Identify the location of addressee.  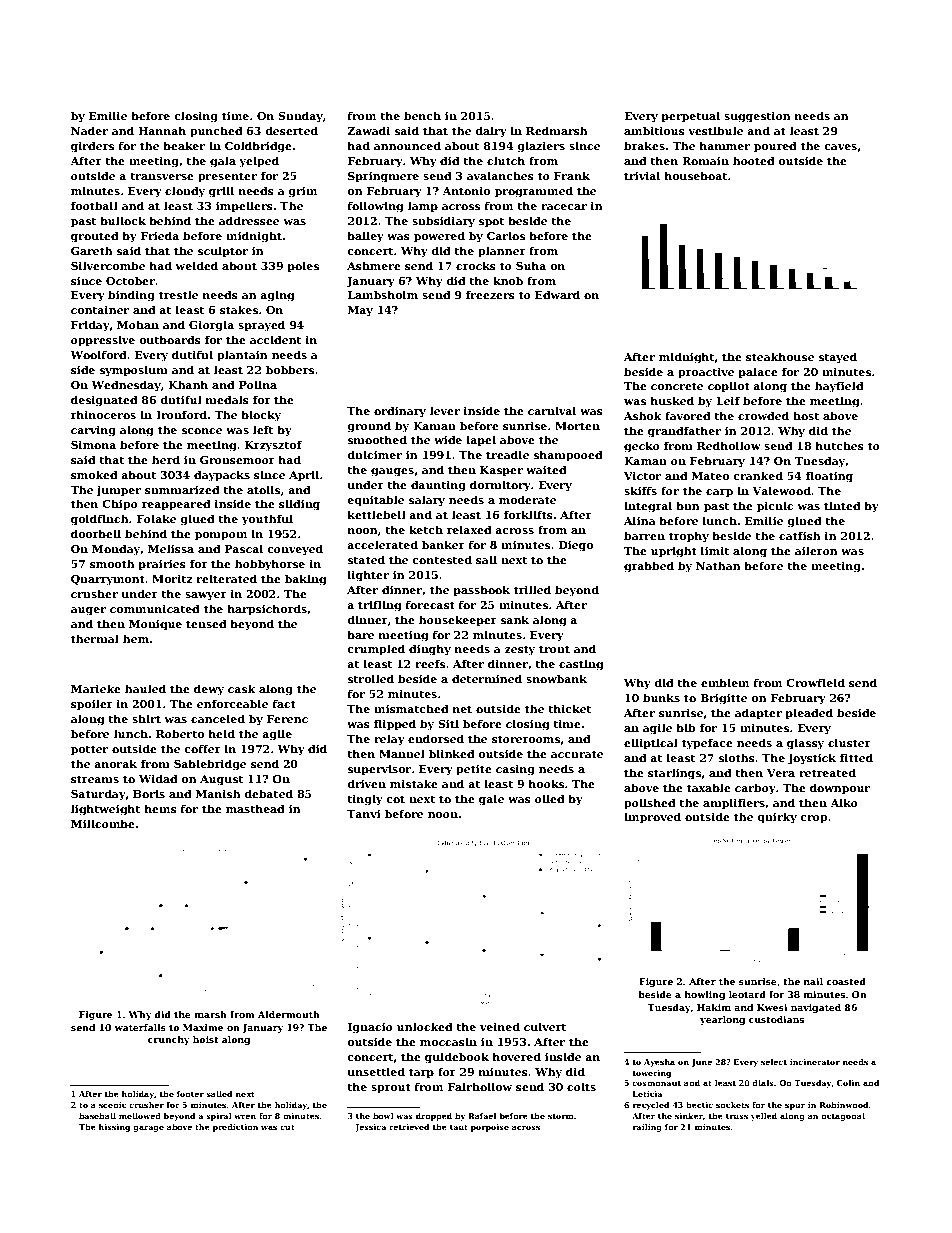
(249, 220).
